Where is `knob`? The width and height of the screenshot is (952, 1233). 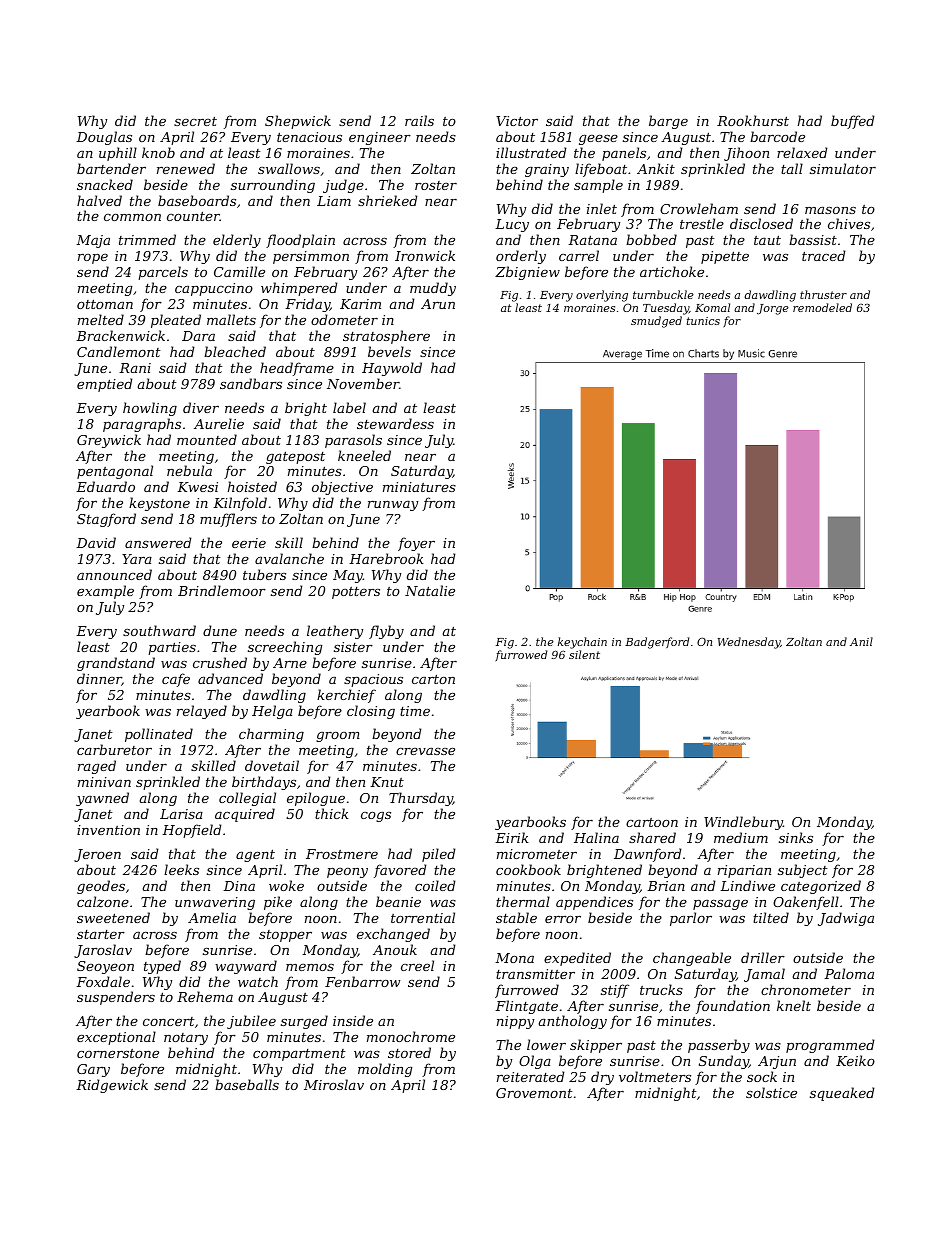 knob is located at coordinates (158, 152).
